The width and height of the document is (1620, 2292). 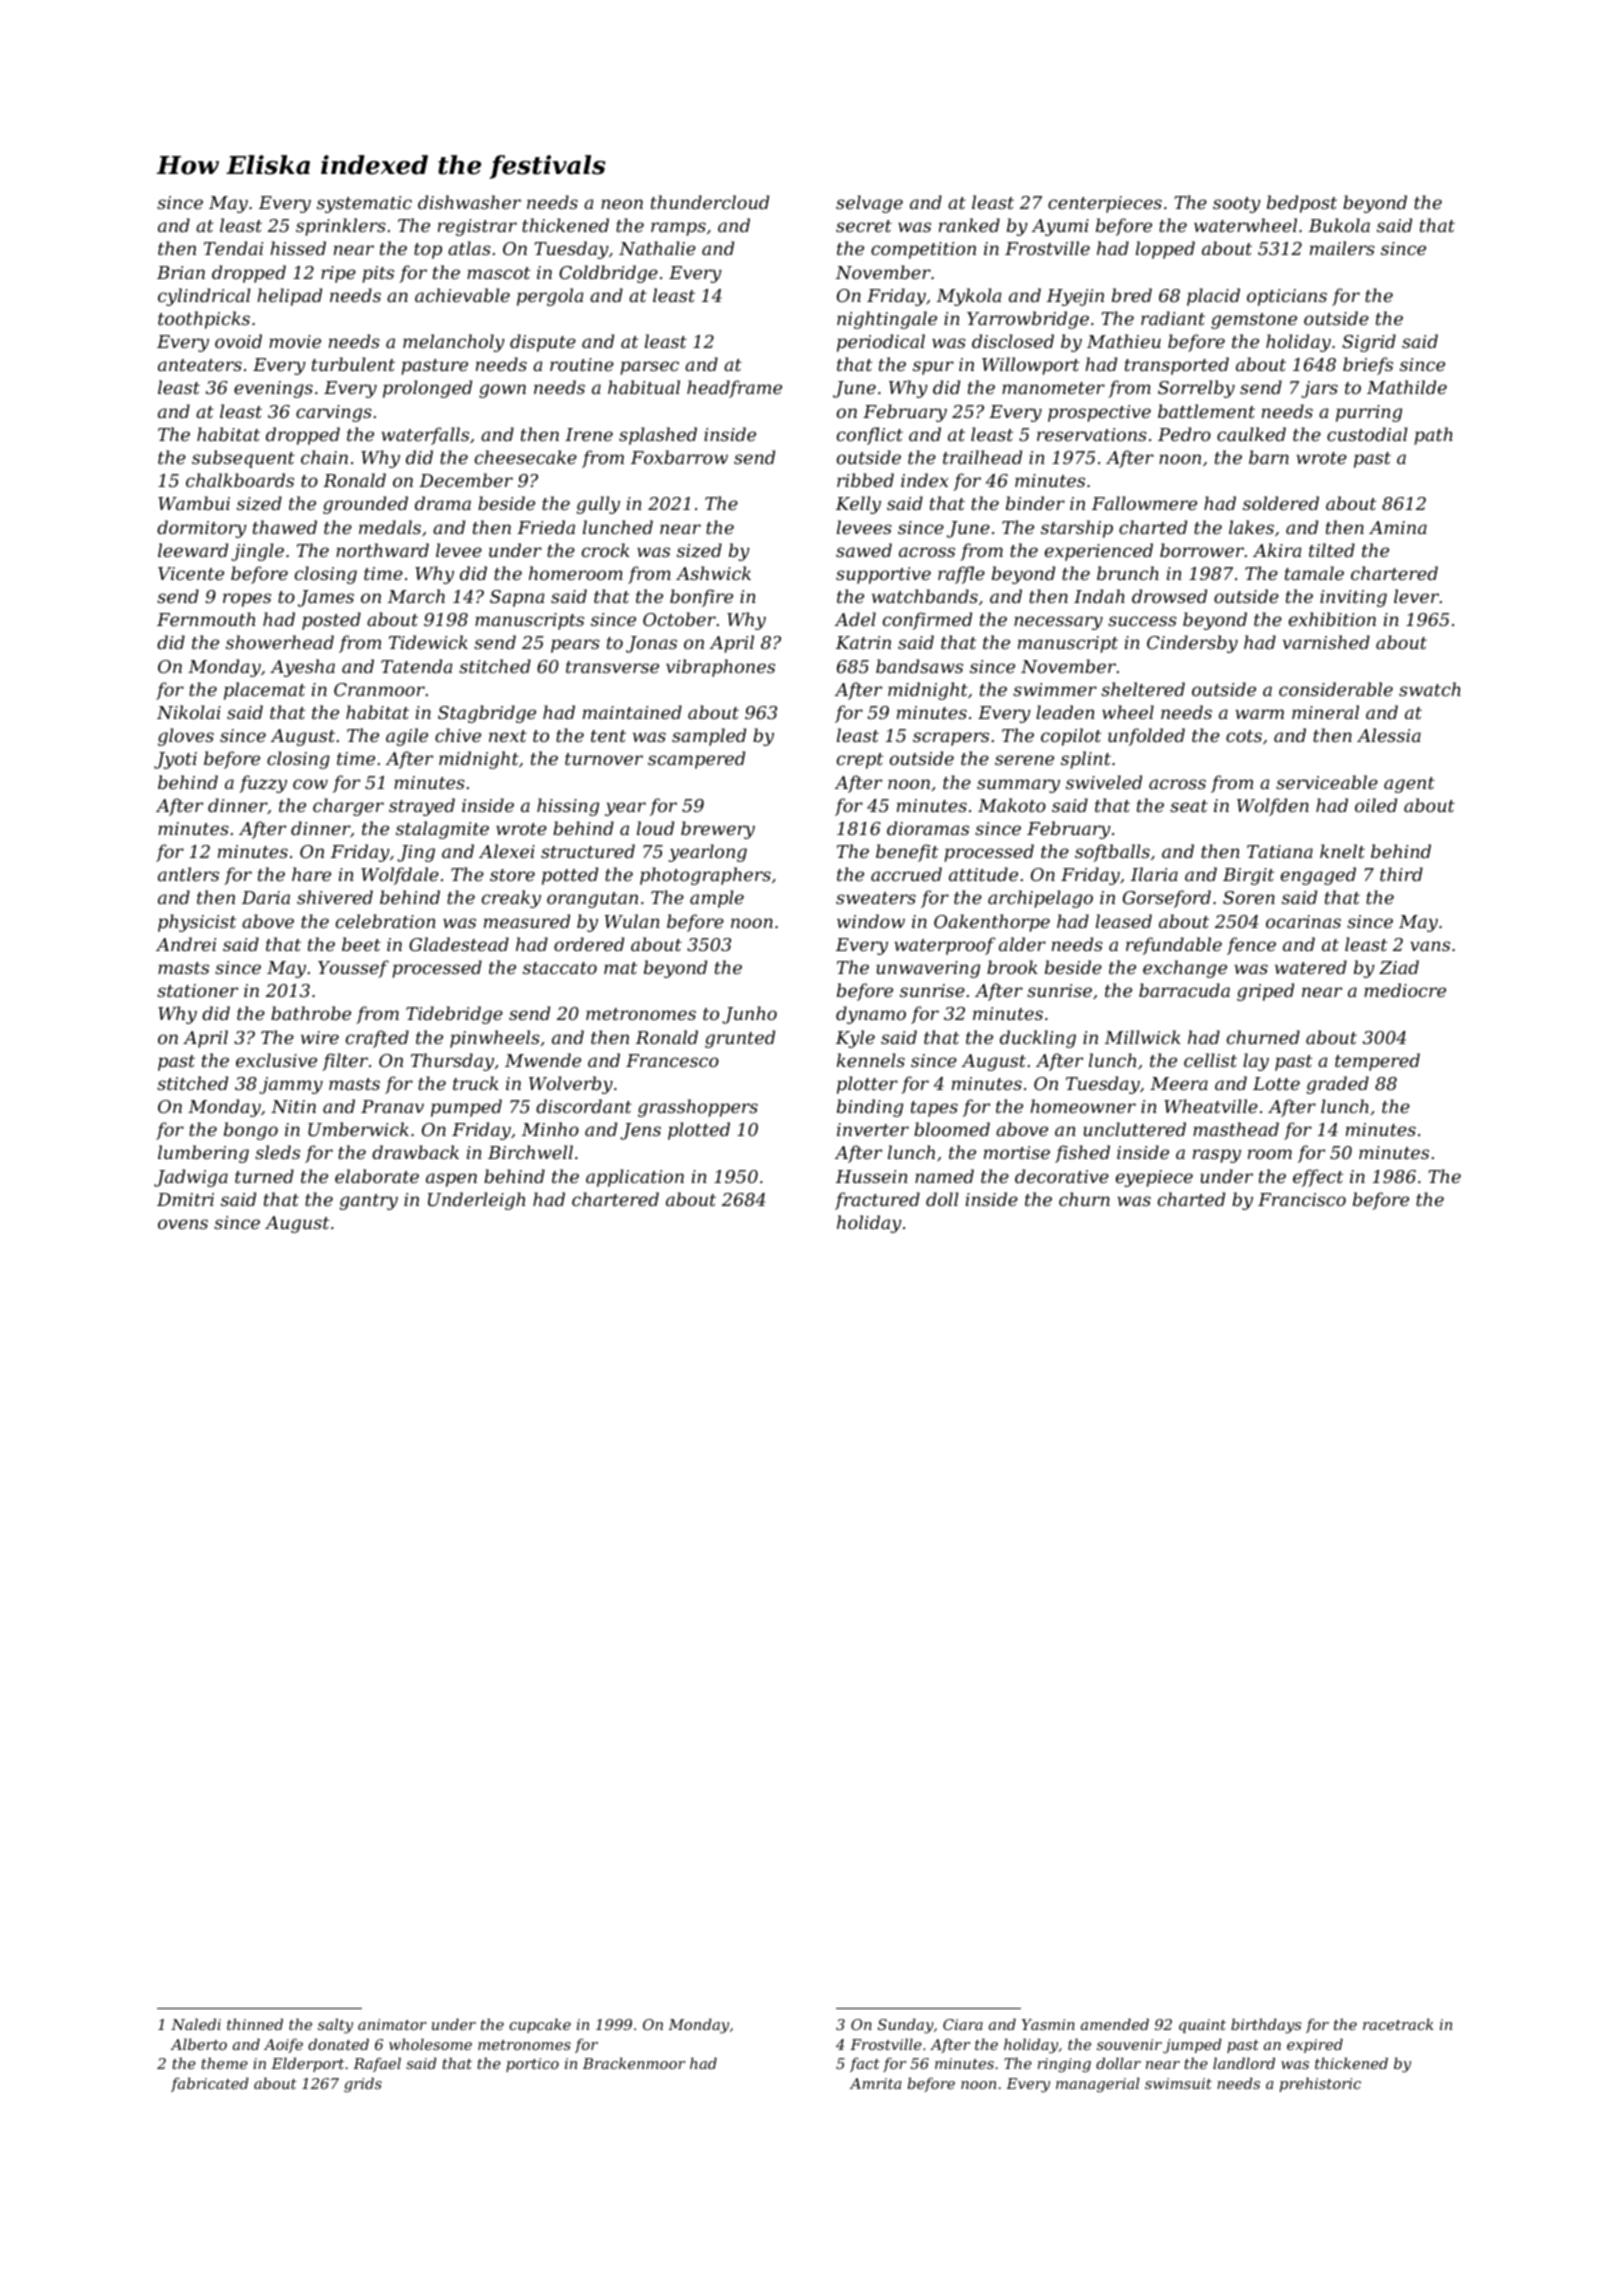 What do you see at coordinates (1320, 2084) in the document?
I see `prehistoric` at bounding box center [1320, 2084].
